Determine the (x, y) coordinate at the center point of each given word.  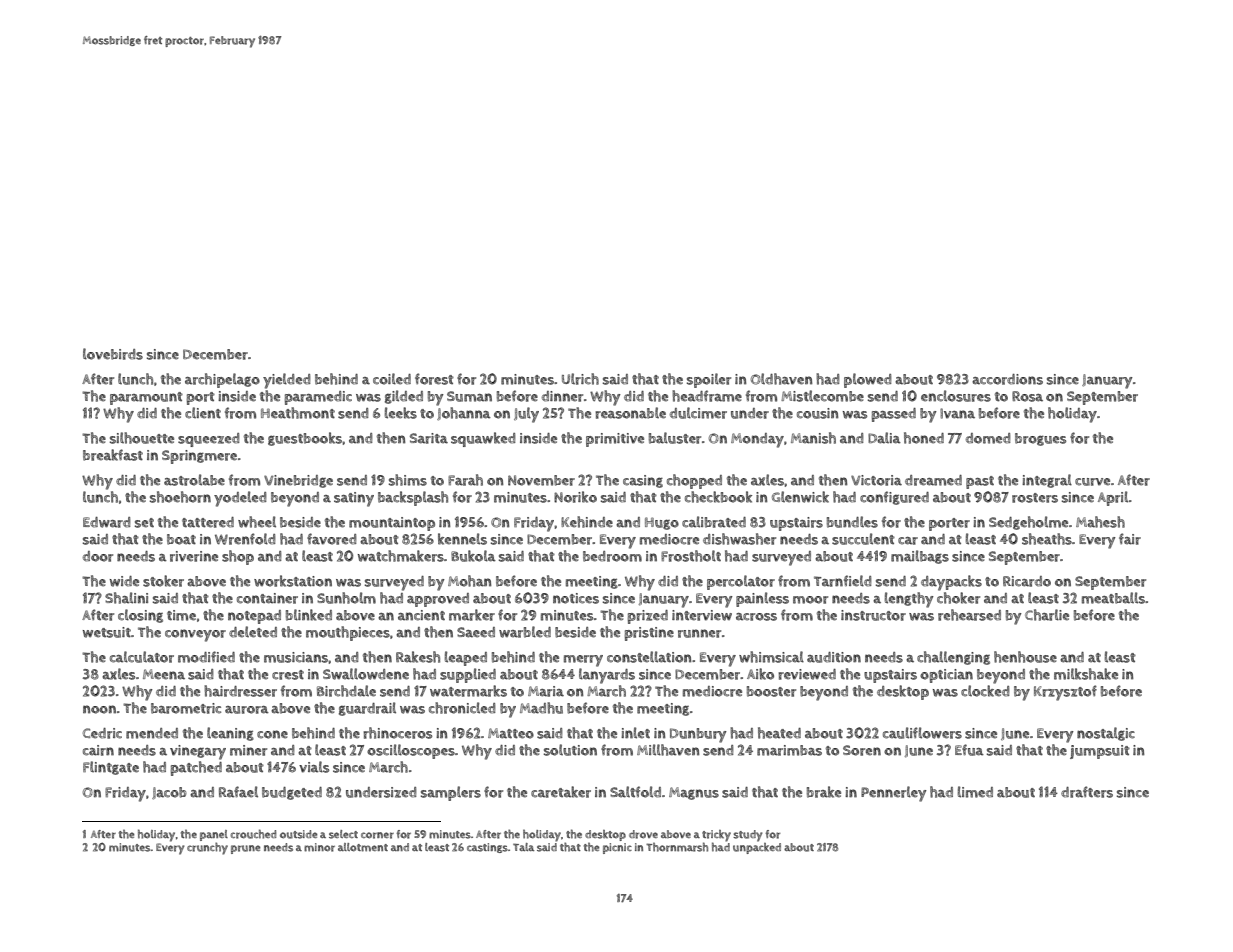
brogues (1040, 439)
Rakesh (418, 657)
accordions (1007, 379)
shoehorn (180, 497)
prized (648, 617)
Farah (465, 480)
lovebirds (113, 354)
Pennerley (894, 794)
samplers (451, 793)
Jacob (169, 793)
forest (434, 379)
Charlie (1047, 615)
